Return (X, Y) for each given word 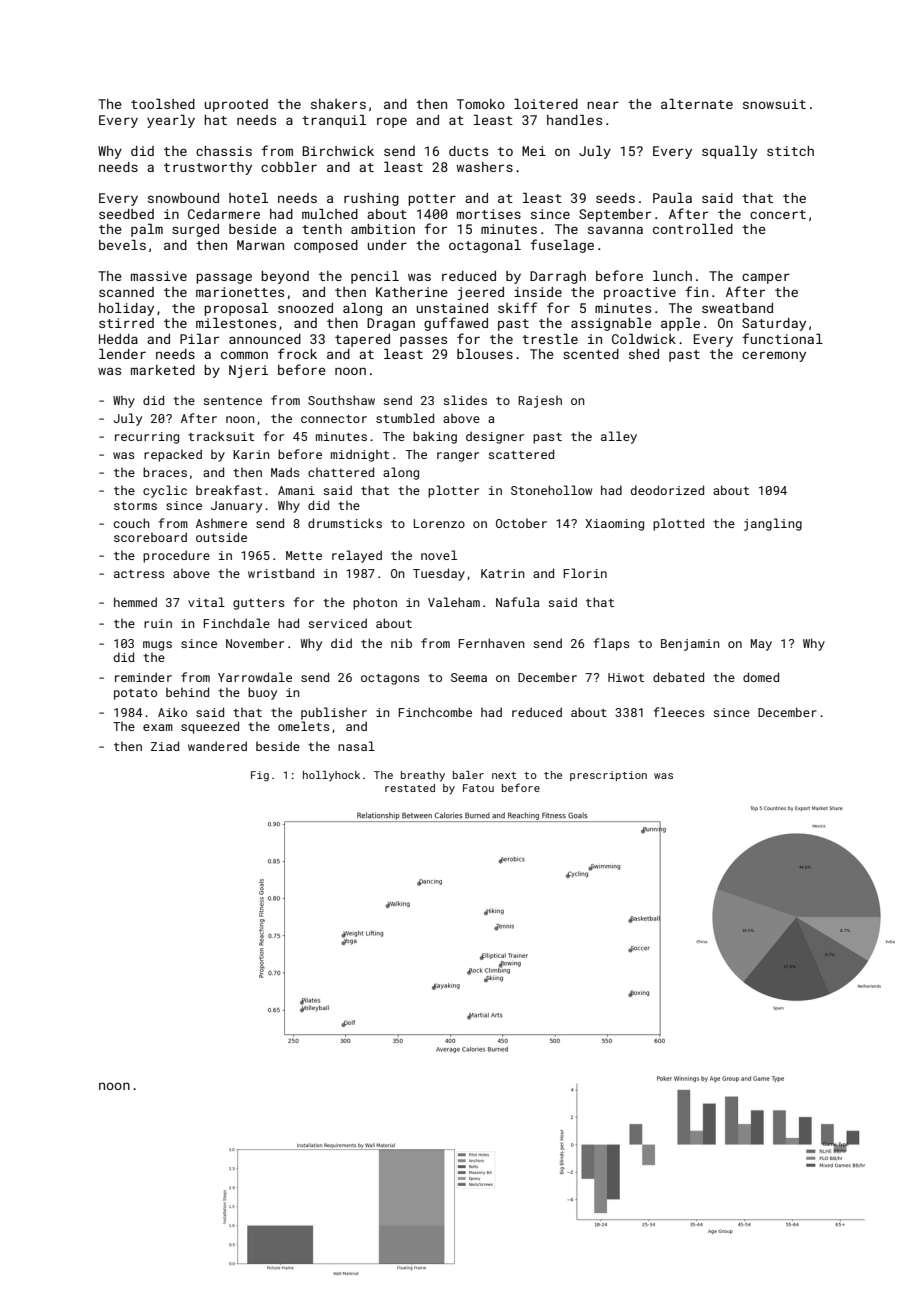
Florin (585, 573)
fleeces (679, 712)
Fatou (478, 788)
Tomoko (481, 104)
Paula (672, 198)
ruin (158, 623)
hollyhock (331, 776)
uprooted (236, 105)
